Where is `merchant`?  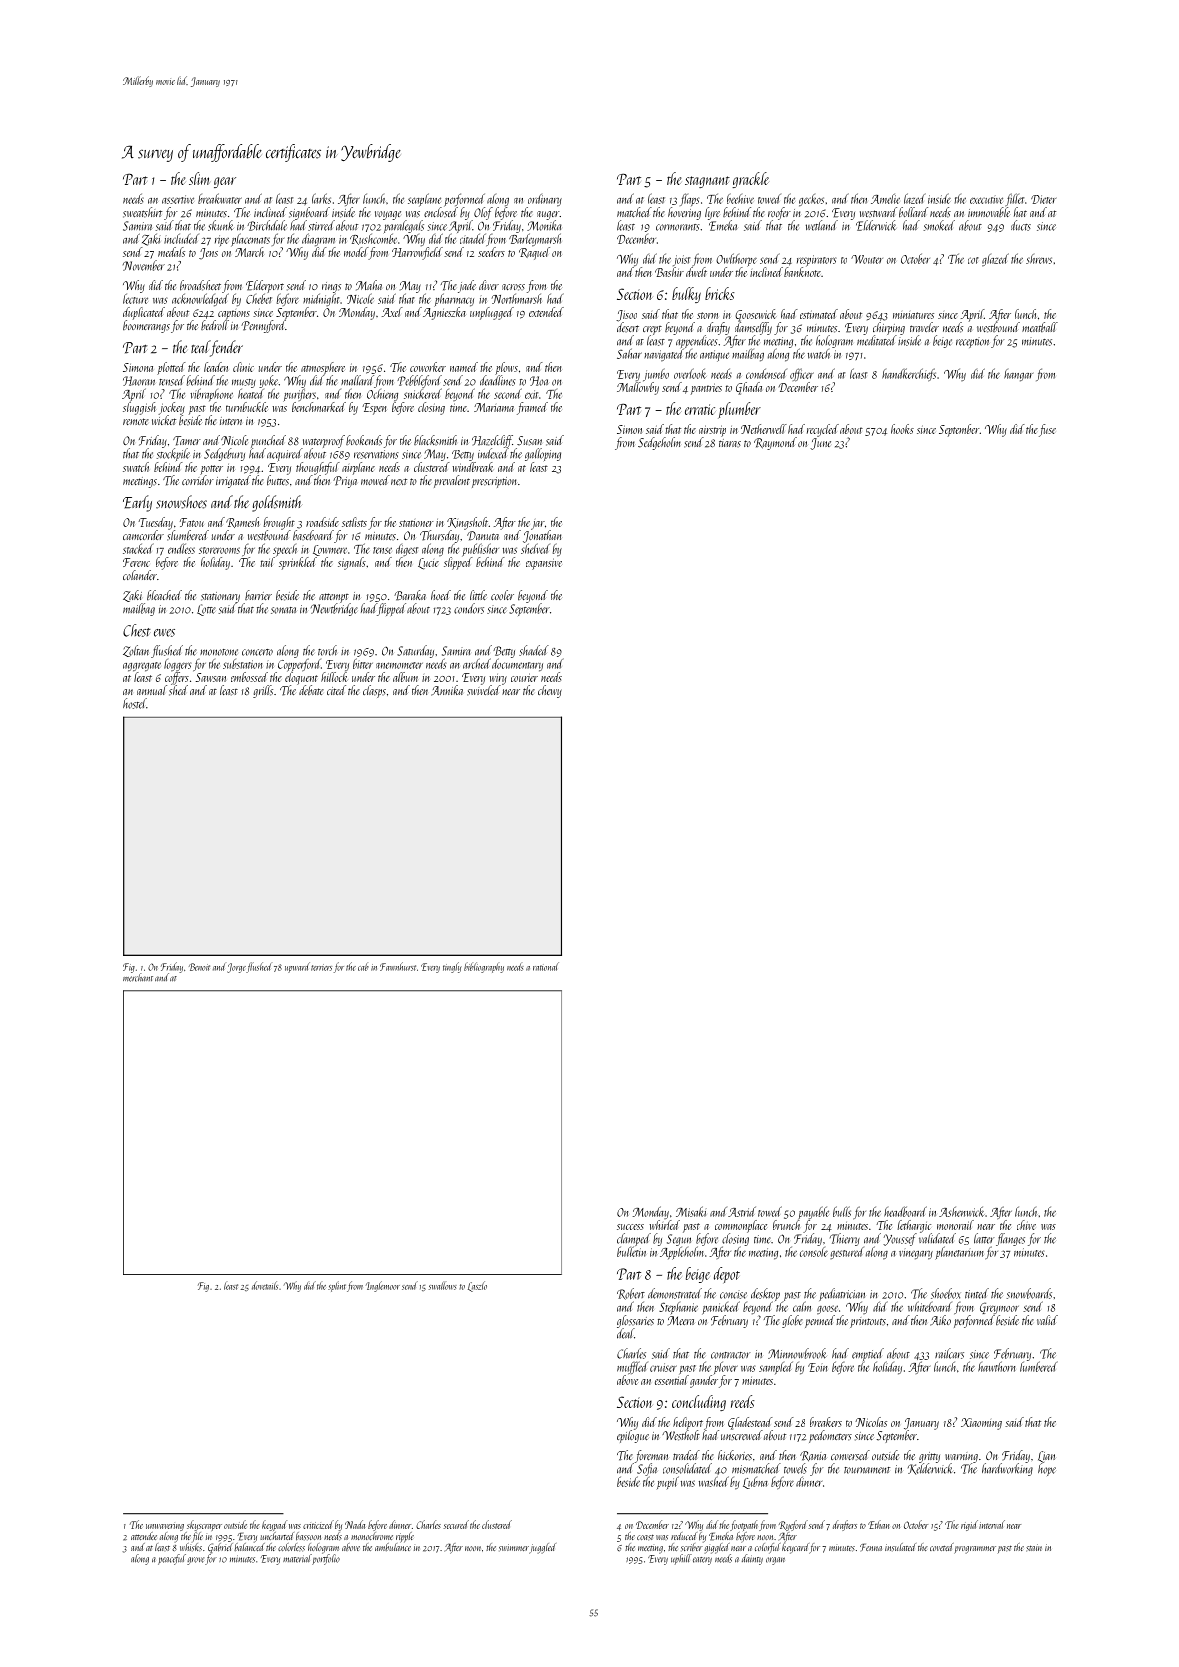 merchant is located at coordinates (138, 977).
